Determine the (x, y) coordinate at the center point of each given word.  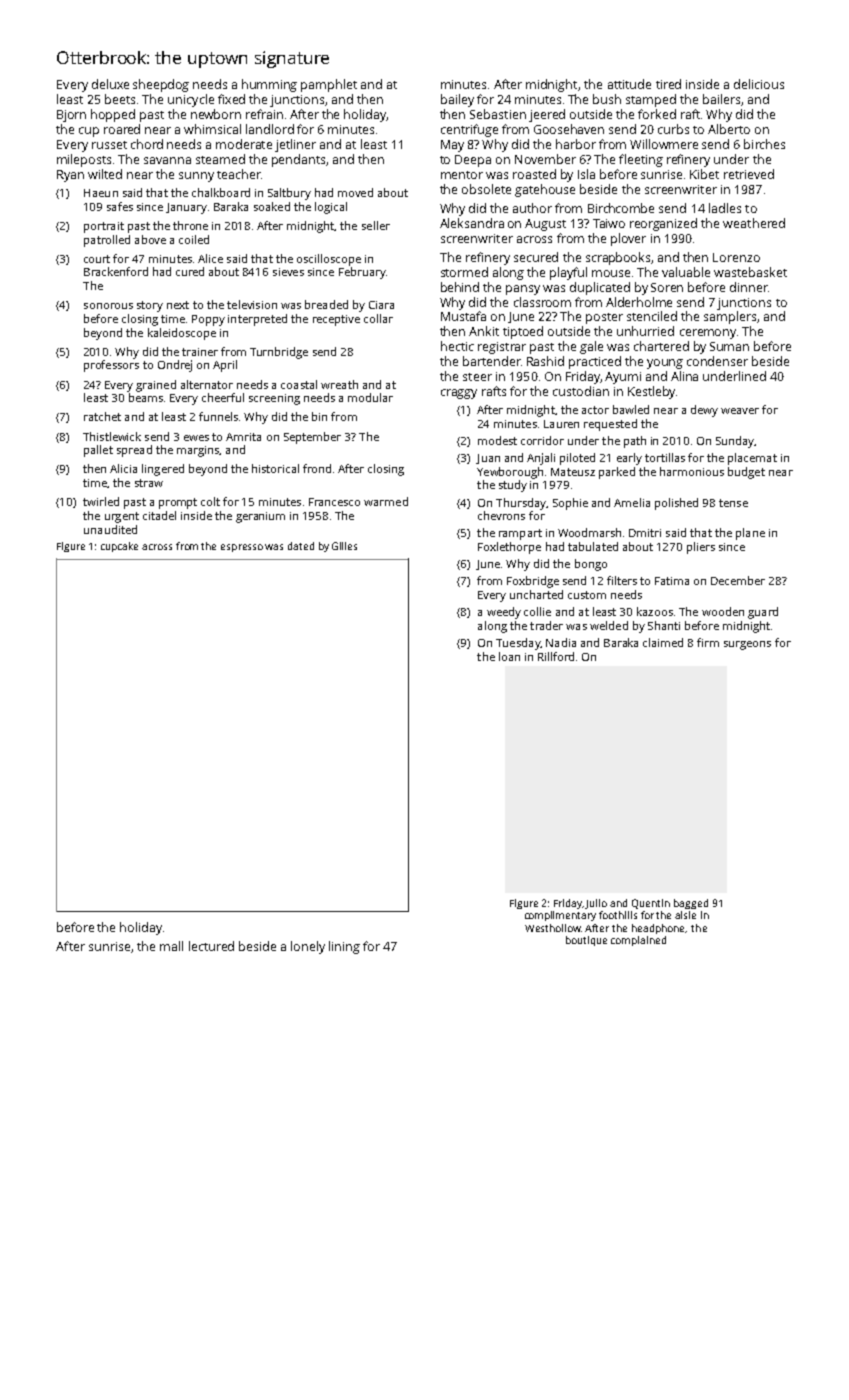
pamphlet (329, 85)
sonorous (108, 306)
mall (171, 946)
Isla (586, 174)
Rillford (556, 656)
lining (344, 947)
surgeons (747, 645)
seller (376, 225)
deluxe (110, 84)
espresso (242, 548)
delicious (759, 84)
